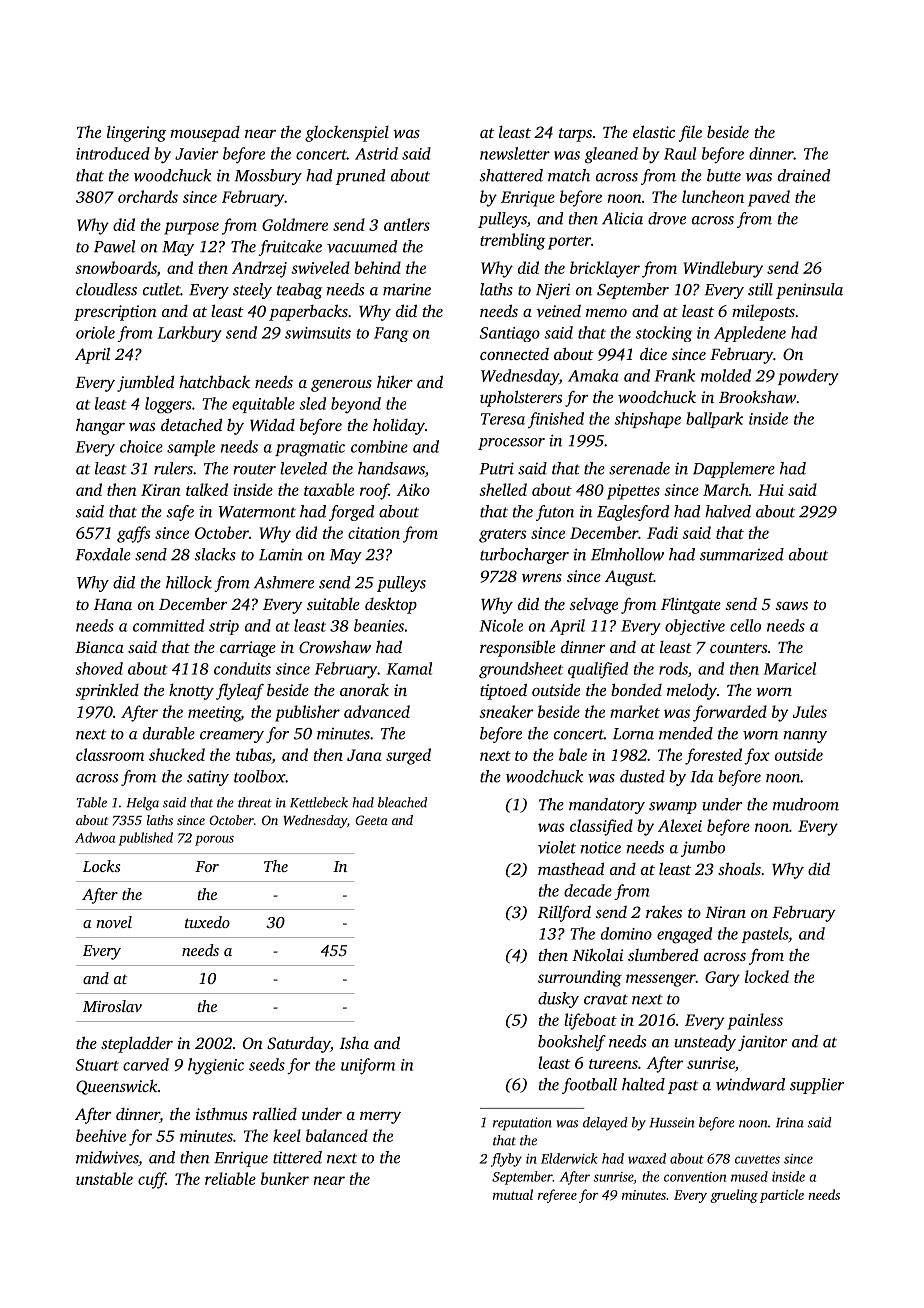 This page has width=924, height=1308. I want to click on file, so click(690, 133).
